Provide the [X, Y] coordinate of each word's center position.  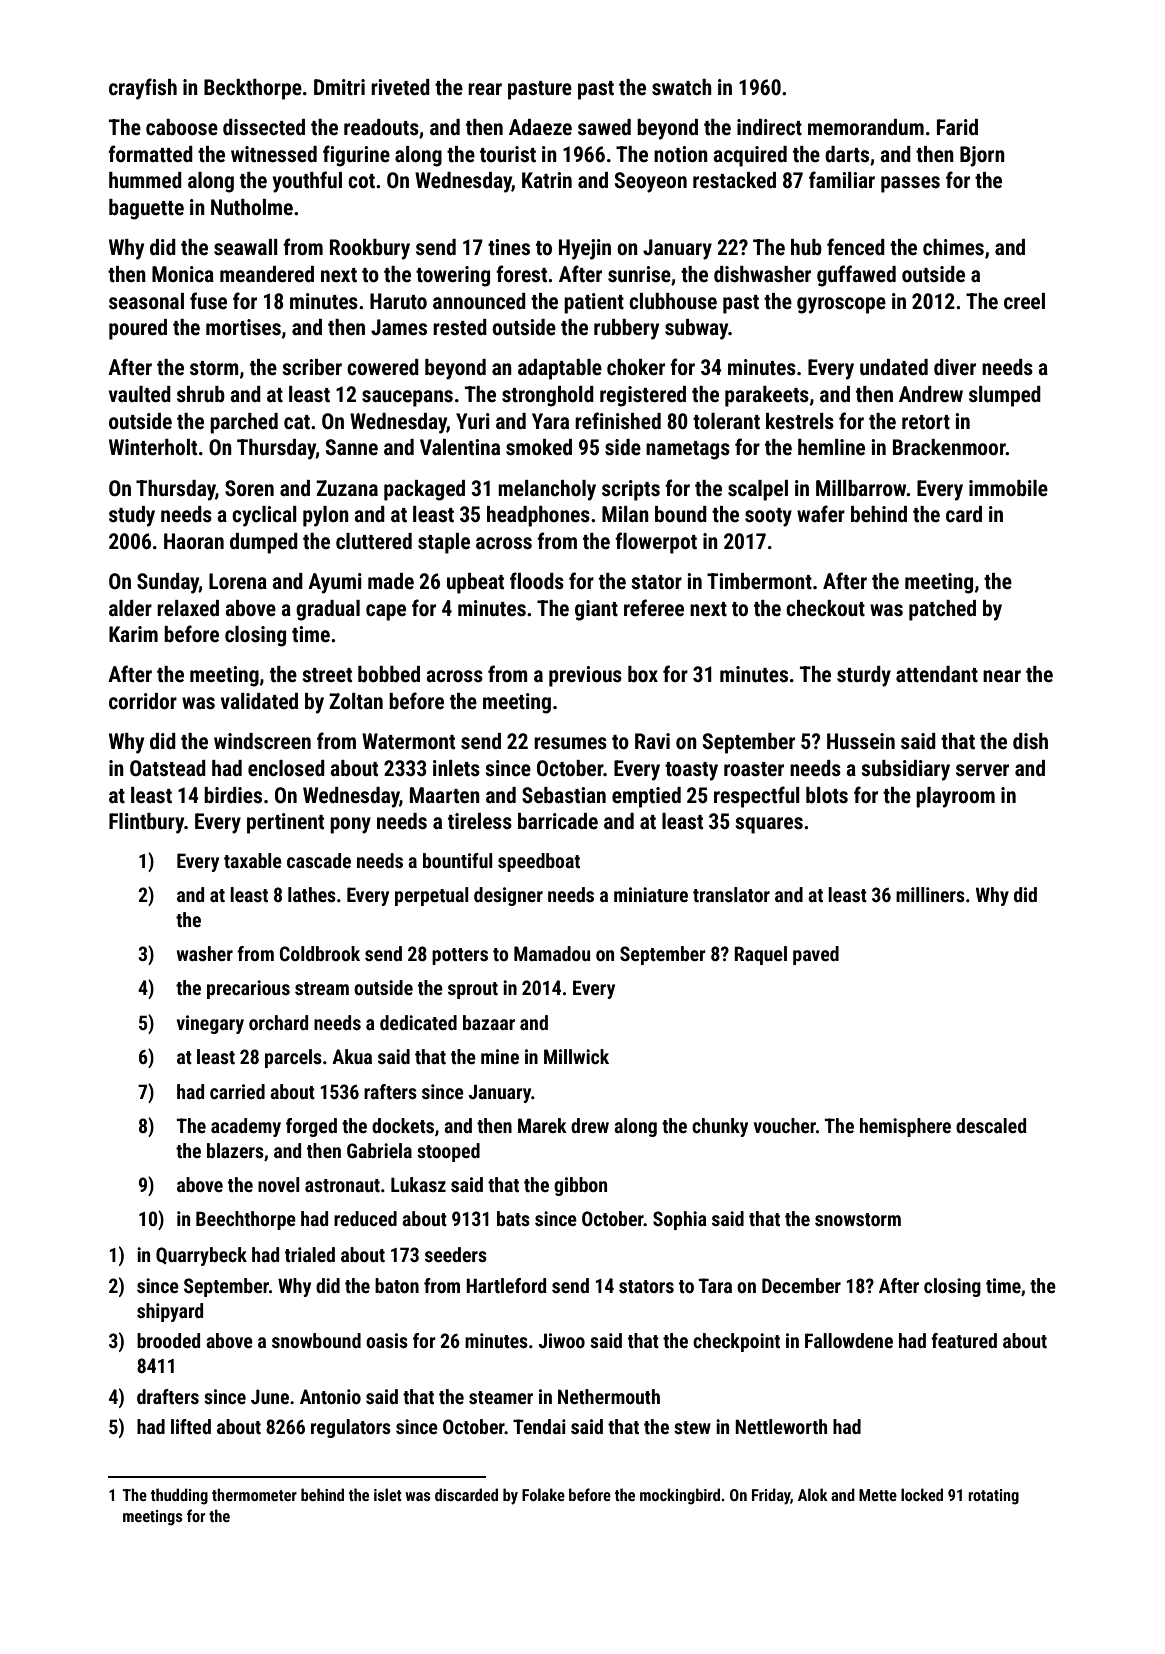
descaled [991, 1125]
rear [485, 89]
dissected [264, 127]
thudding [179, 1496]
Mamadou [552, 953]
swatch [682, 87]
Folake [543, 1494]
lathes [312, 894]
